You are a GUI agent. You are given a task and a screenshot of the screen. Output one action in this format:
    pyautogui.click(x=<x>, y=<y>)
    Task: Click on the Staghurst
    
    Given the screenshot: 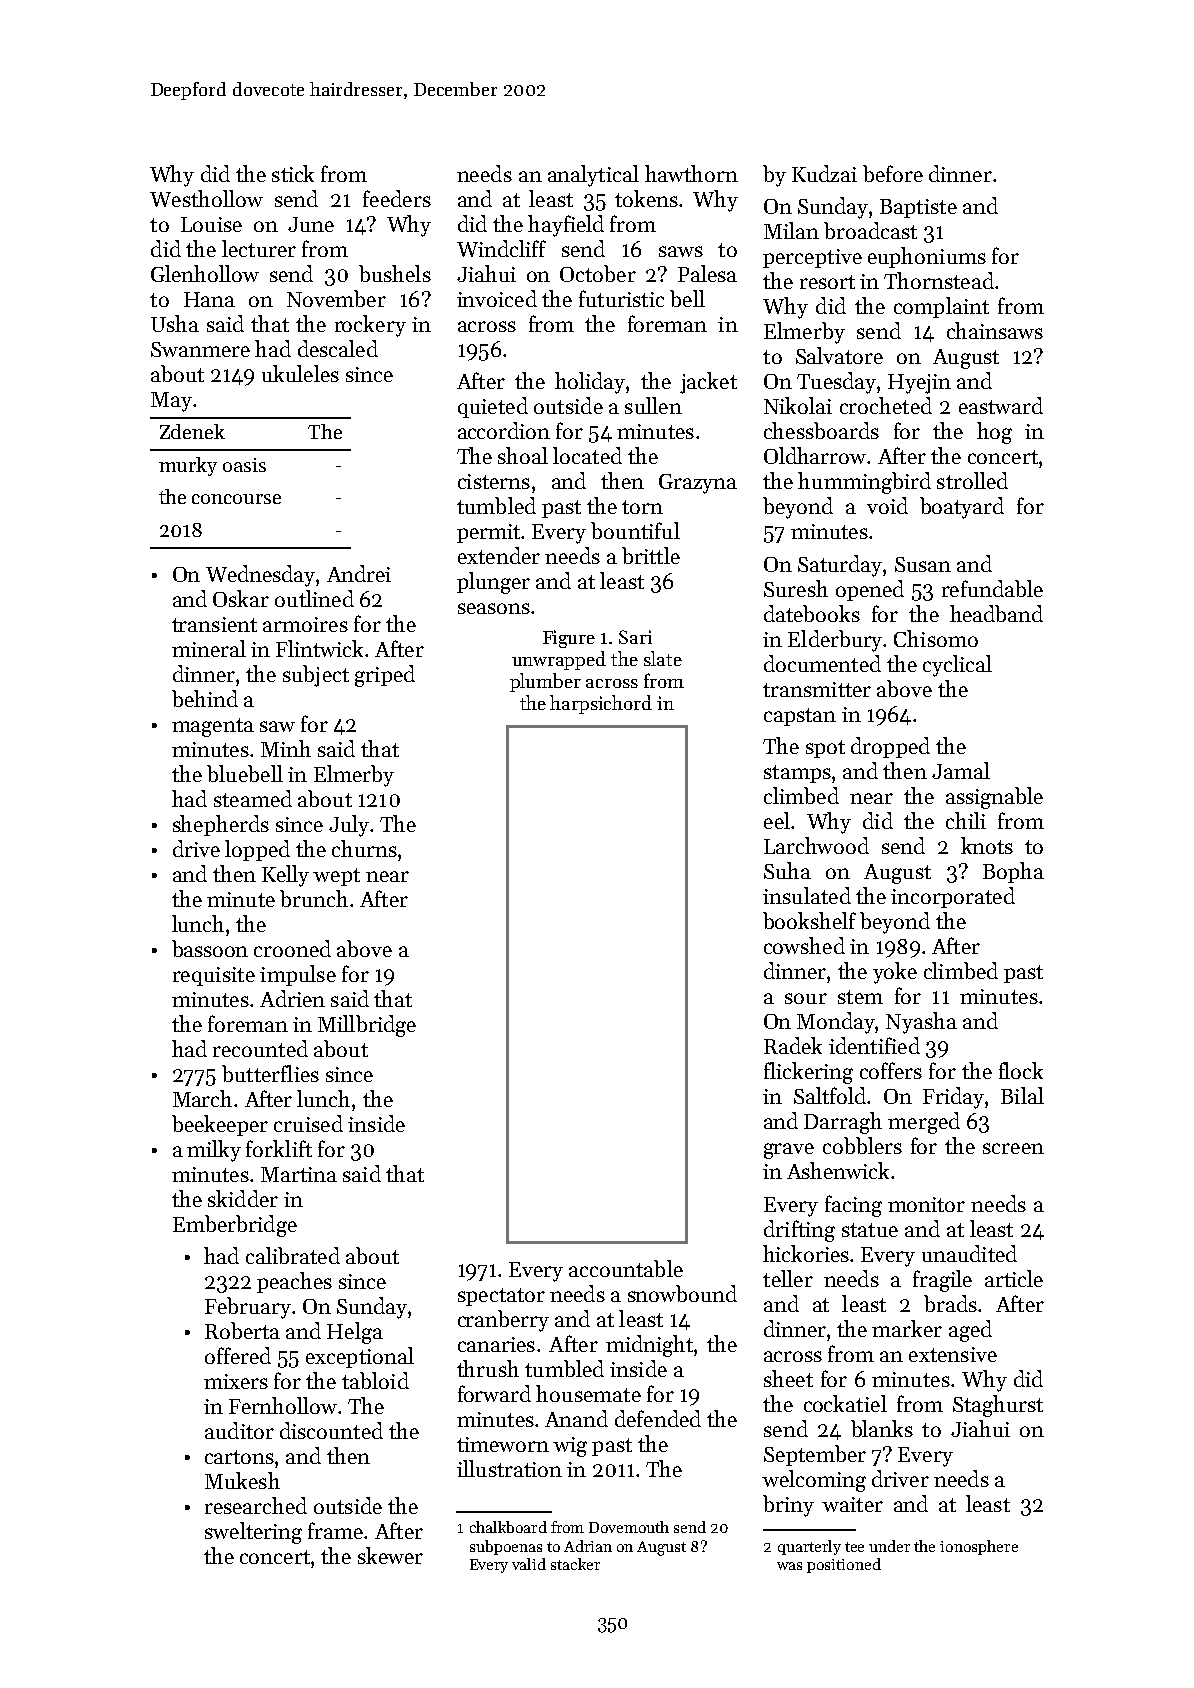 What is the action you would take?
    pyautogui.click(x=998, y=1406)
